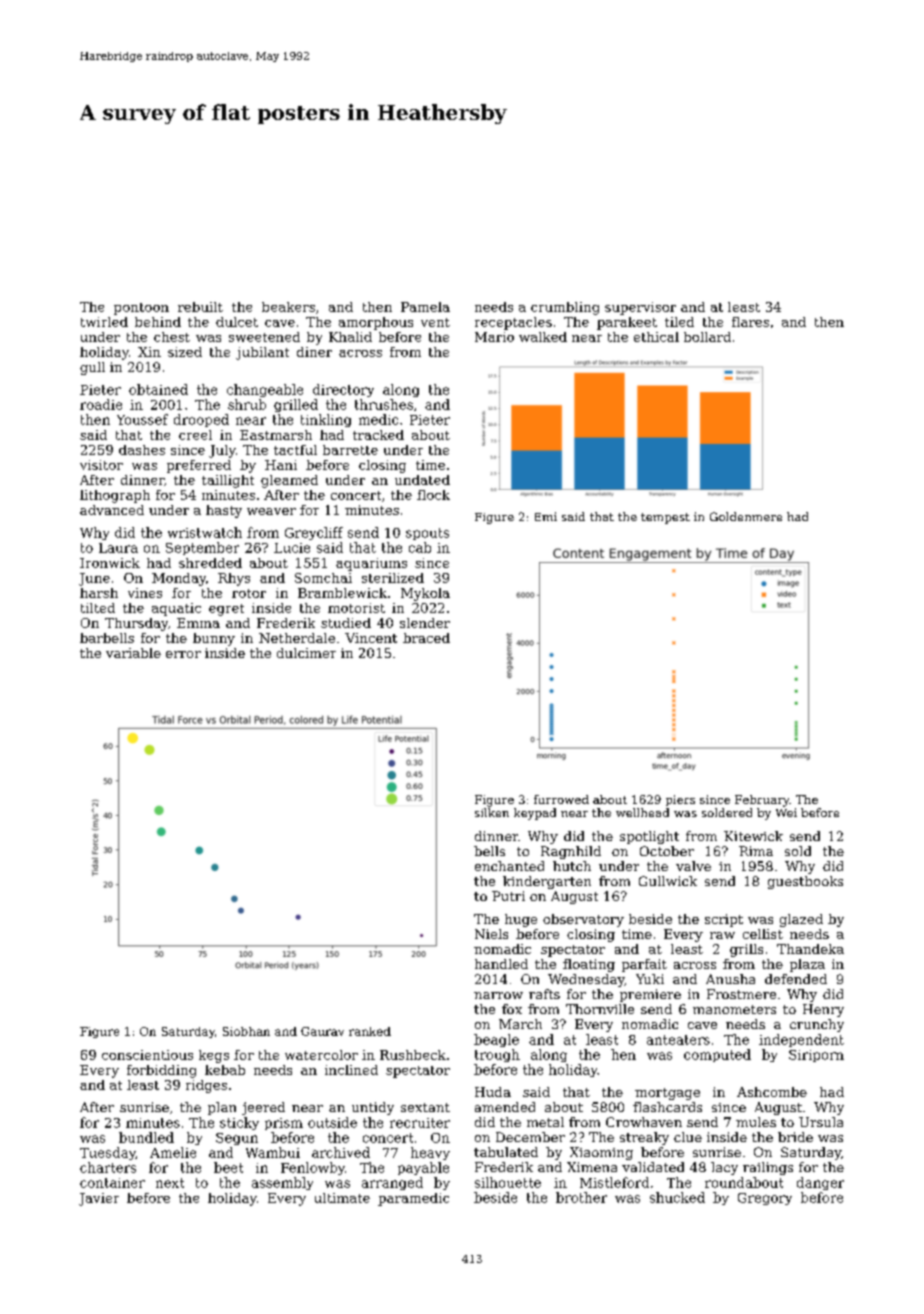  Describe the element at coordinates (115, 496) in the screenshot. I see `lithograph` at that location.
